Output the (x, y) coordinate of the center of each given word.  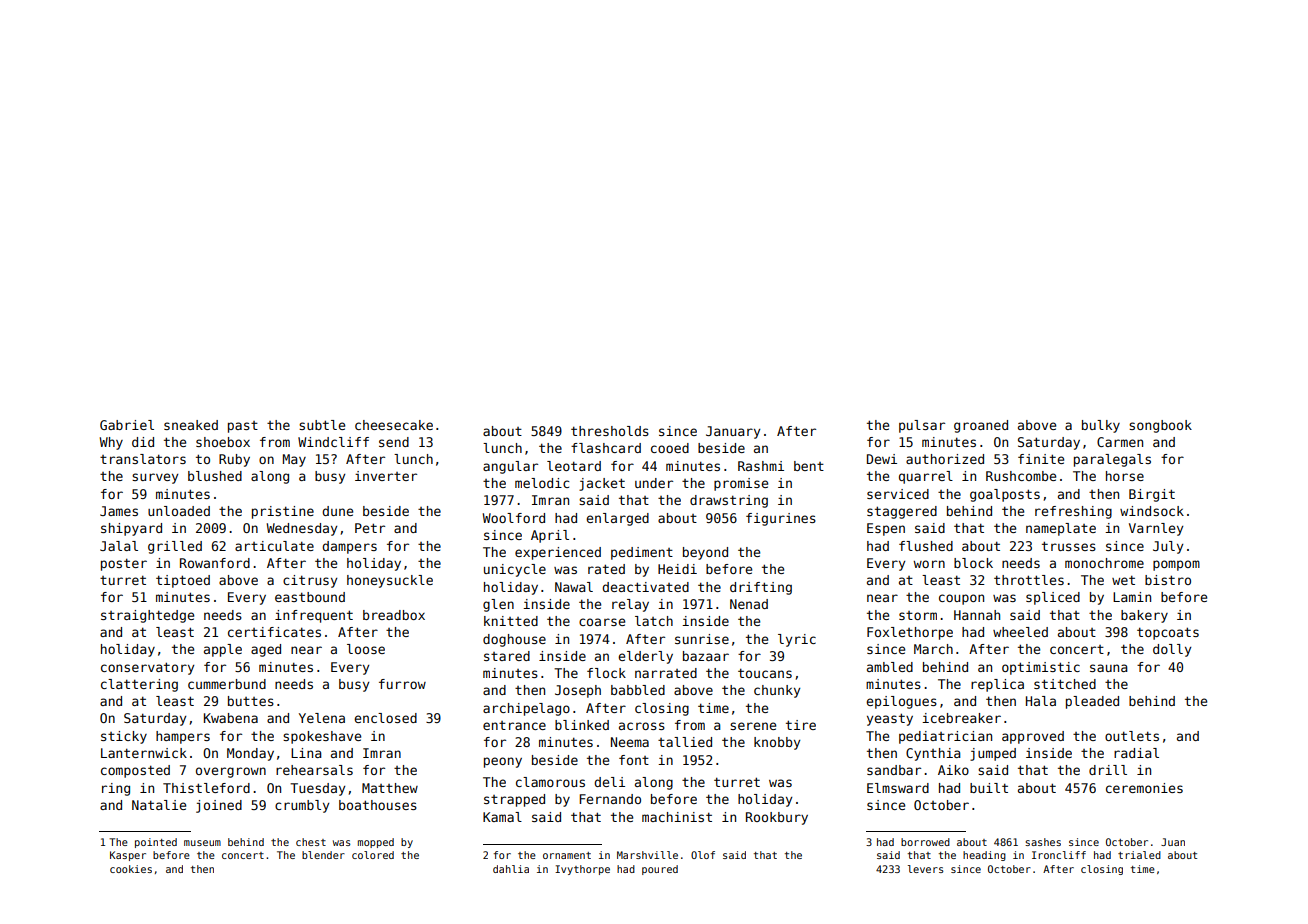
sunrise (702, 639)
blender (323, 855)
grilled (175, 547)
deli (609, 782)
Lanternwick (144, 753)
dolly (1172, 650)
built (989, 788)
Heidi (677, 569)
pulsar (922, 426)
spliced (1053, 598)
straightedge (147, 616)
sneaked (191, 425)
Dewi (882, 459)
